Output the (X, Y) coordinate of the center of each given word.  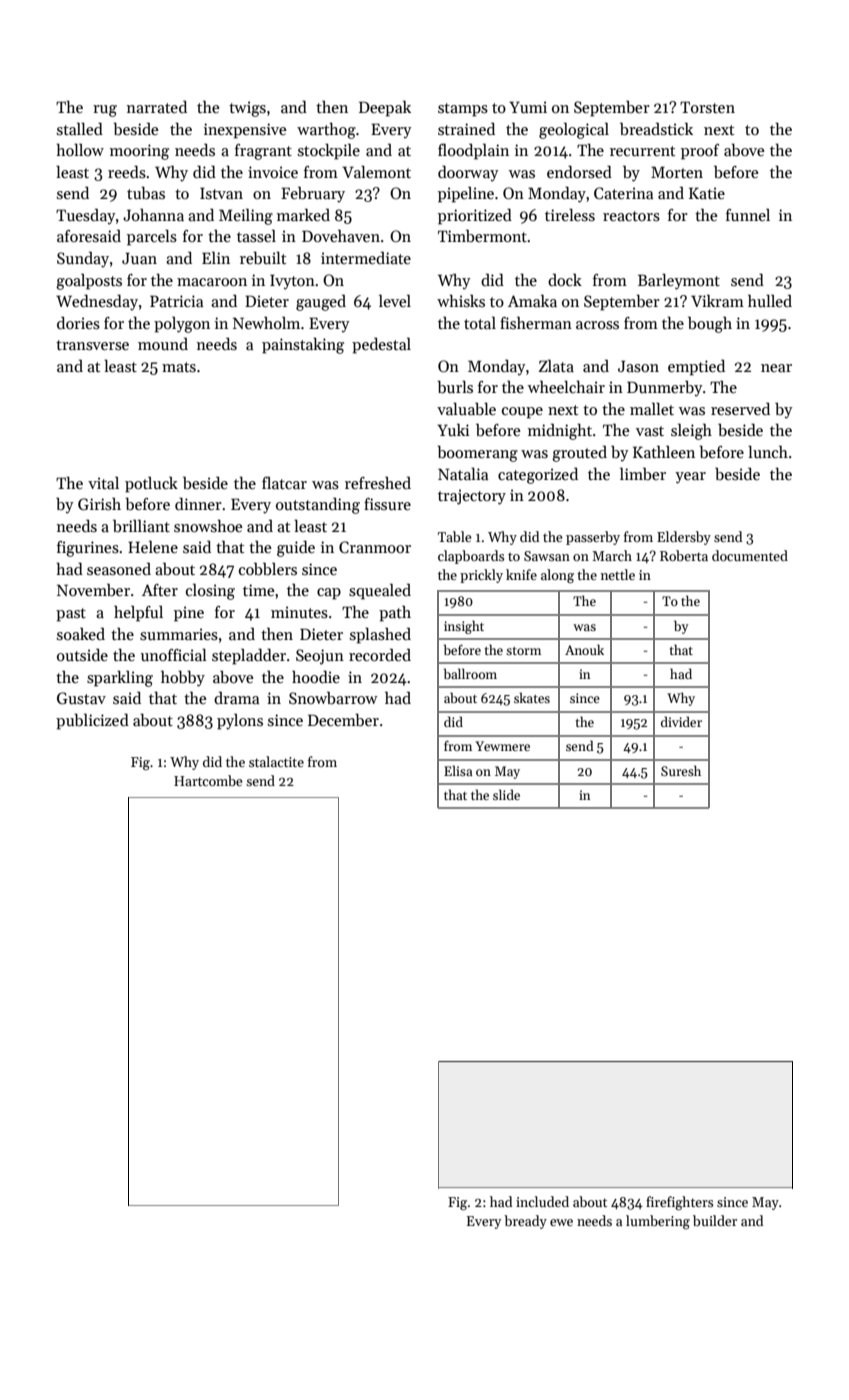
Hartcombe (208, 780)
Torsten (707, 107)
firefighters (679, 1203)
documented (750, 555)
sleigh (691, 431)
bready (525, 1222)
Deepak (385, 108)
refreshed (378, 483)
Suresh (681, 770)
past (71, 615)
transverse (92, 345)
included (542, 1201)
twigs (247, 109)
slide (506, 794)
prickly (481, 576)
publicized (92, 721)
